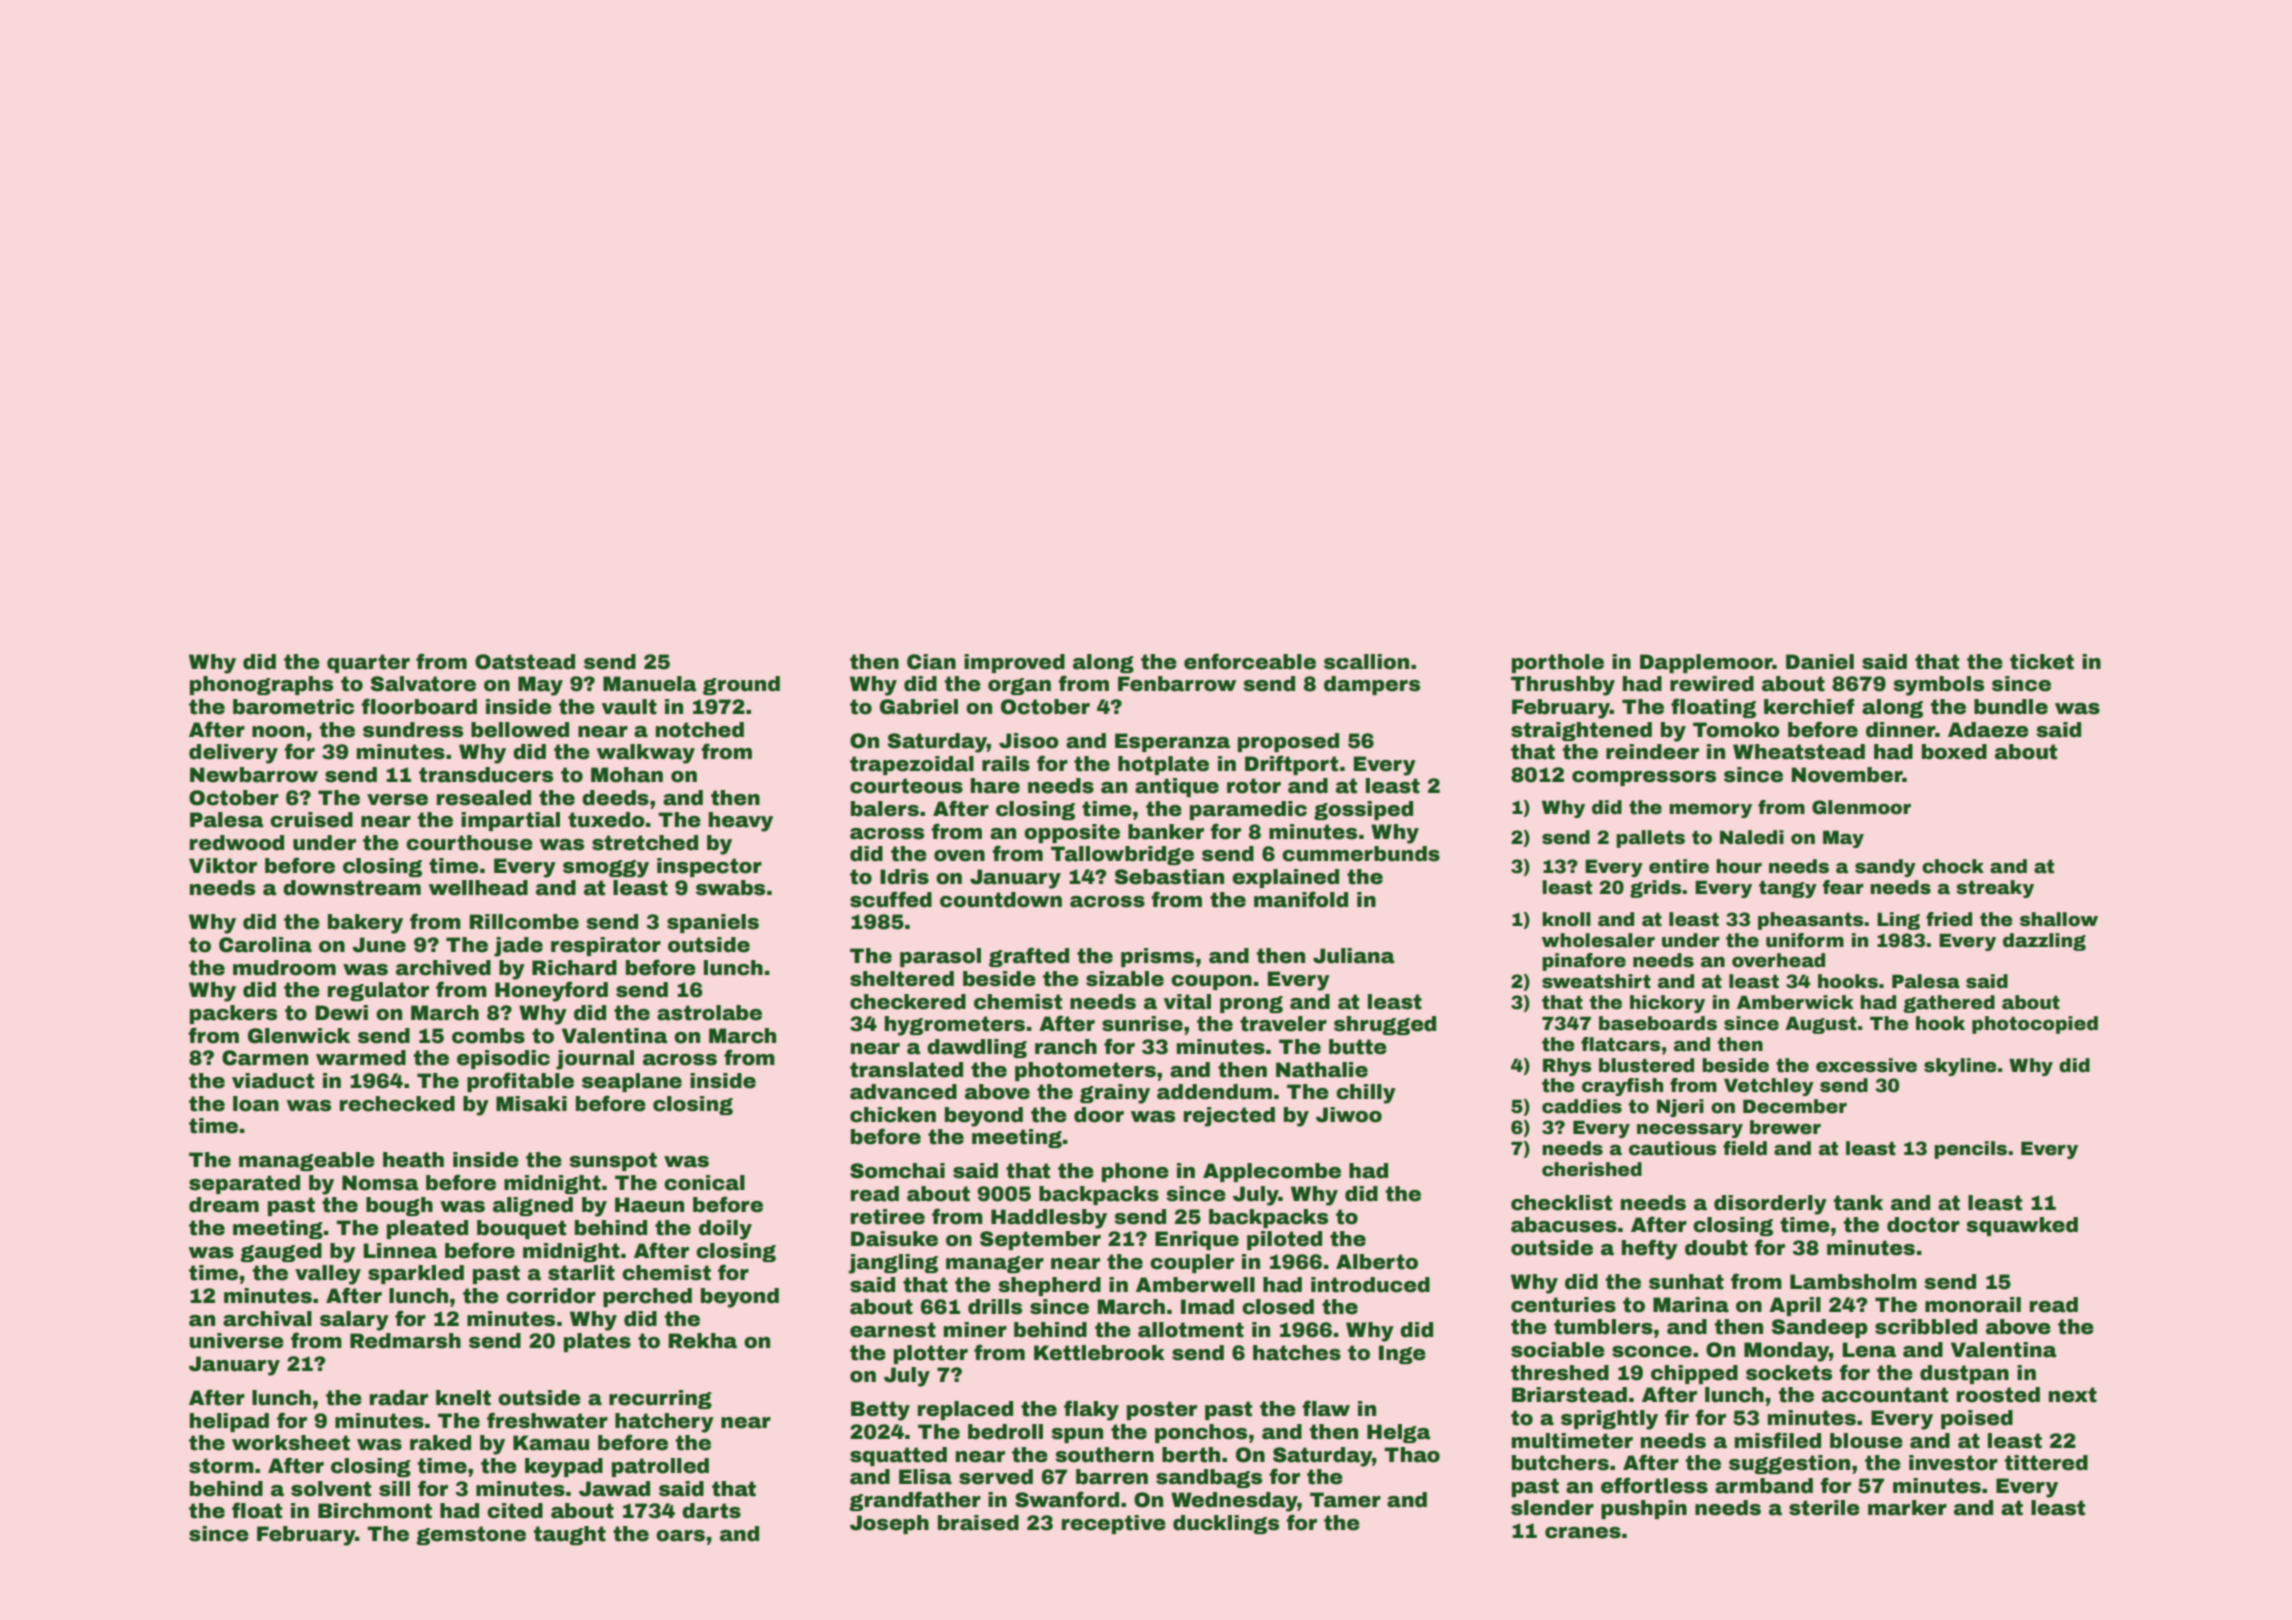 The height and width of the screenshot is (1620, 2292). Describe the element at coordinates (1583, 1533) in the screenshot. I see `cranes` at that location.
